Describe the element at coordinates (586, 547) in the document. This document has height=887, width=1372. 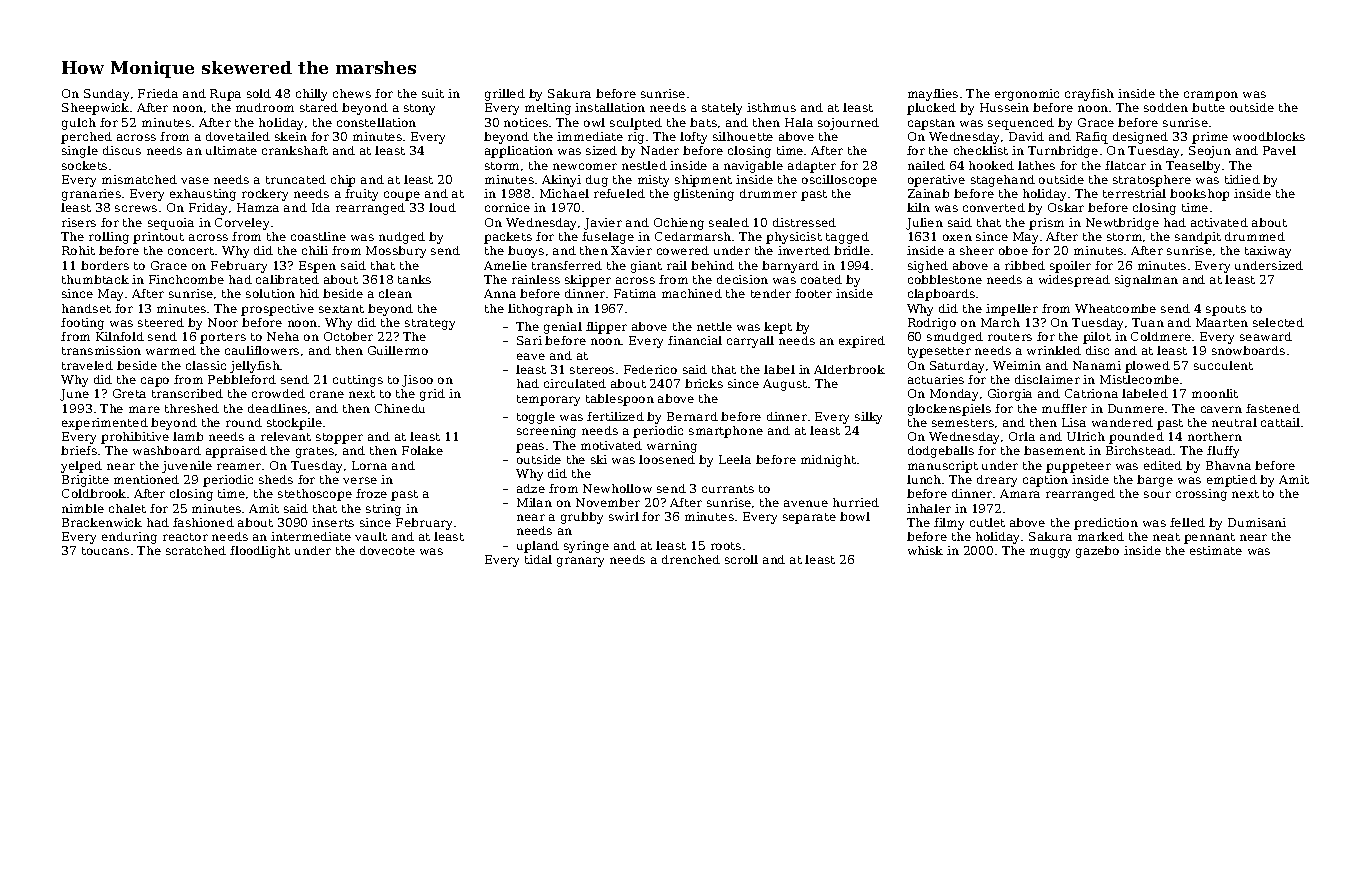
I see `syringe` at that location.
